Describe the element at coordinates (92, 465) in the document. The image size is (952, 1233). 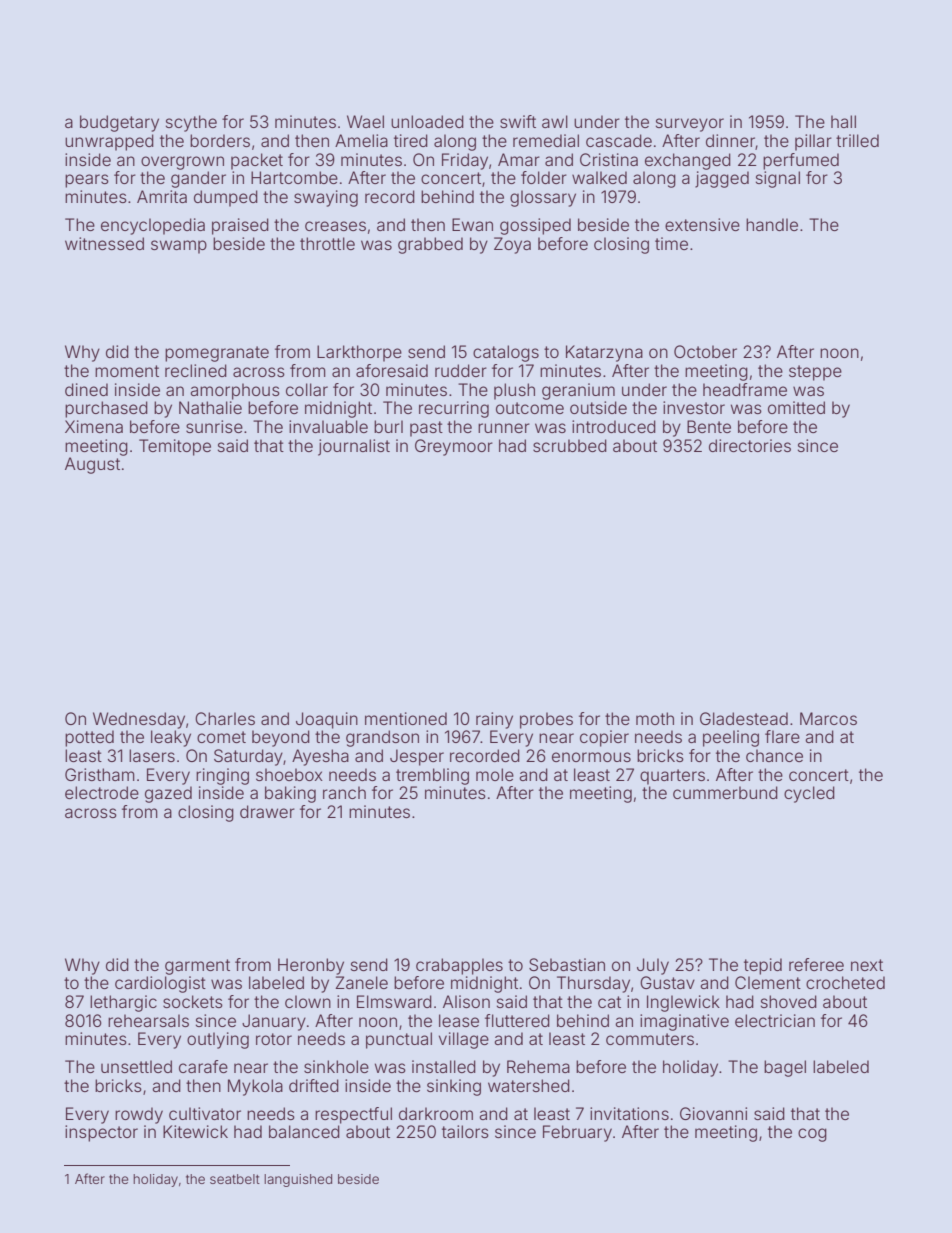
I see `August` at that location.
